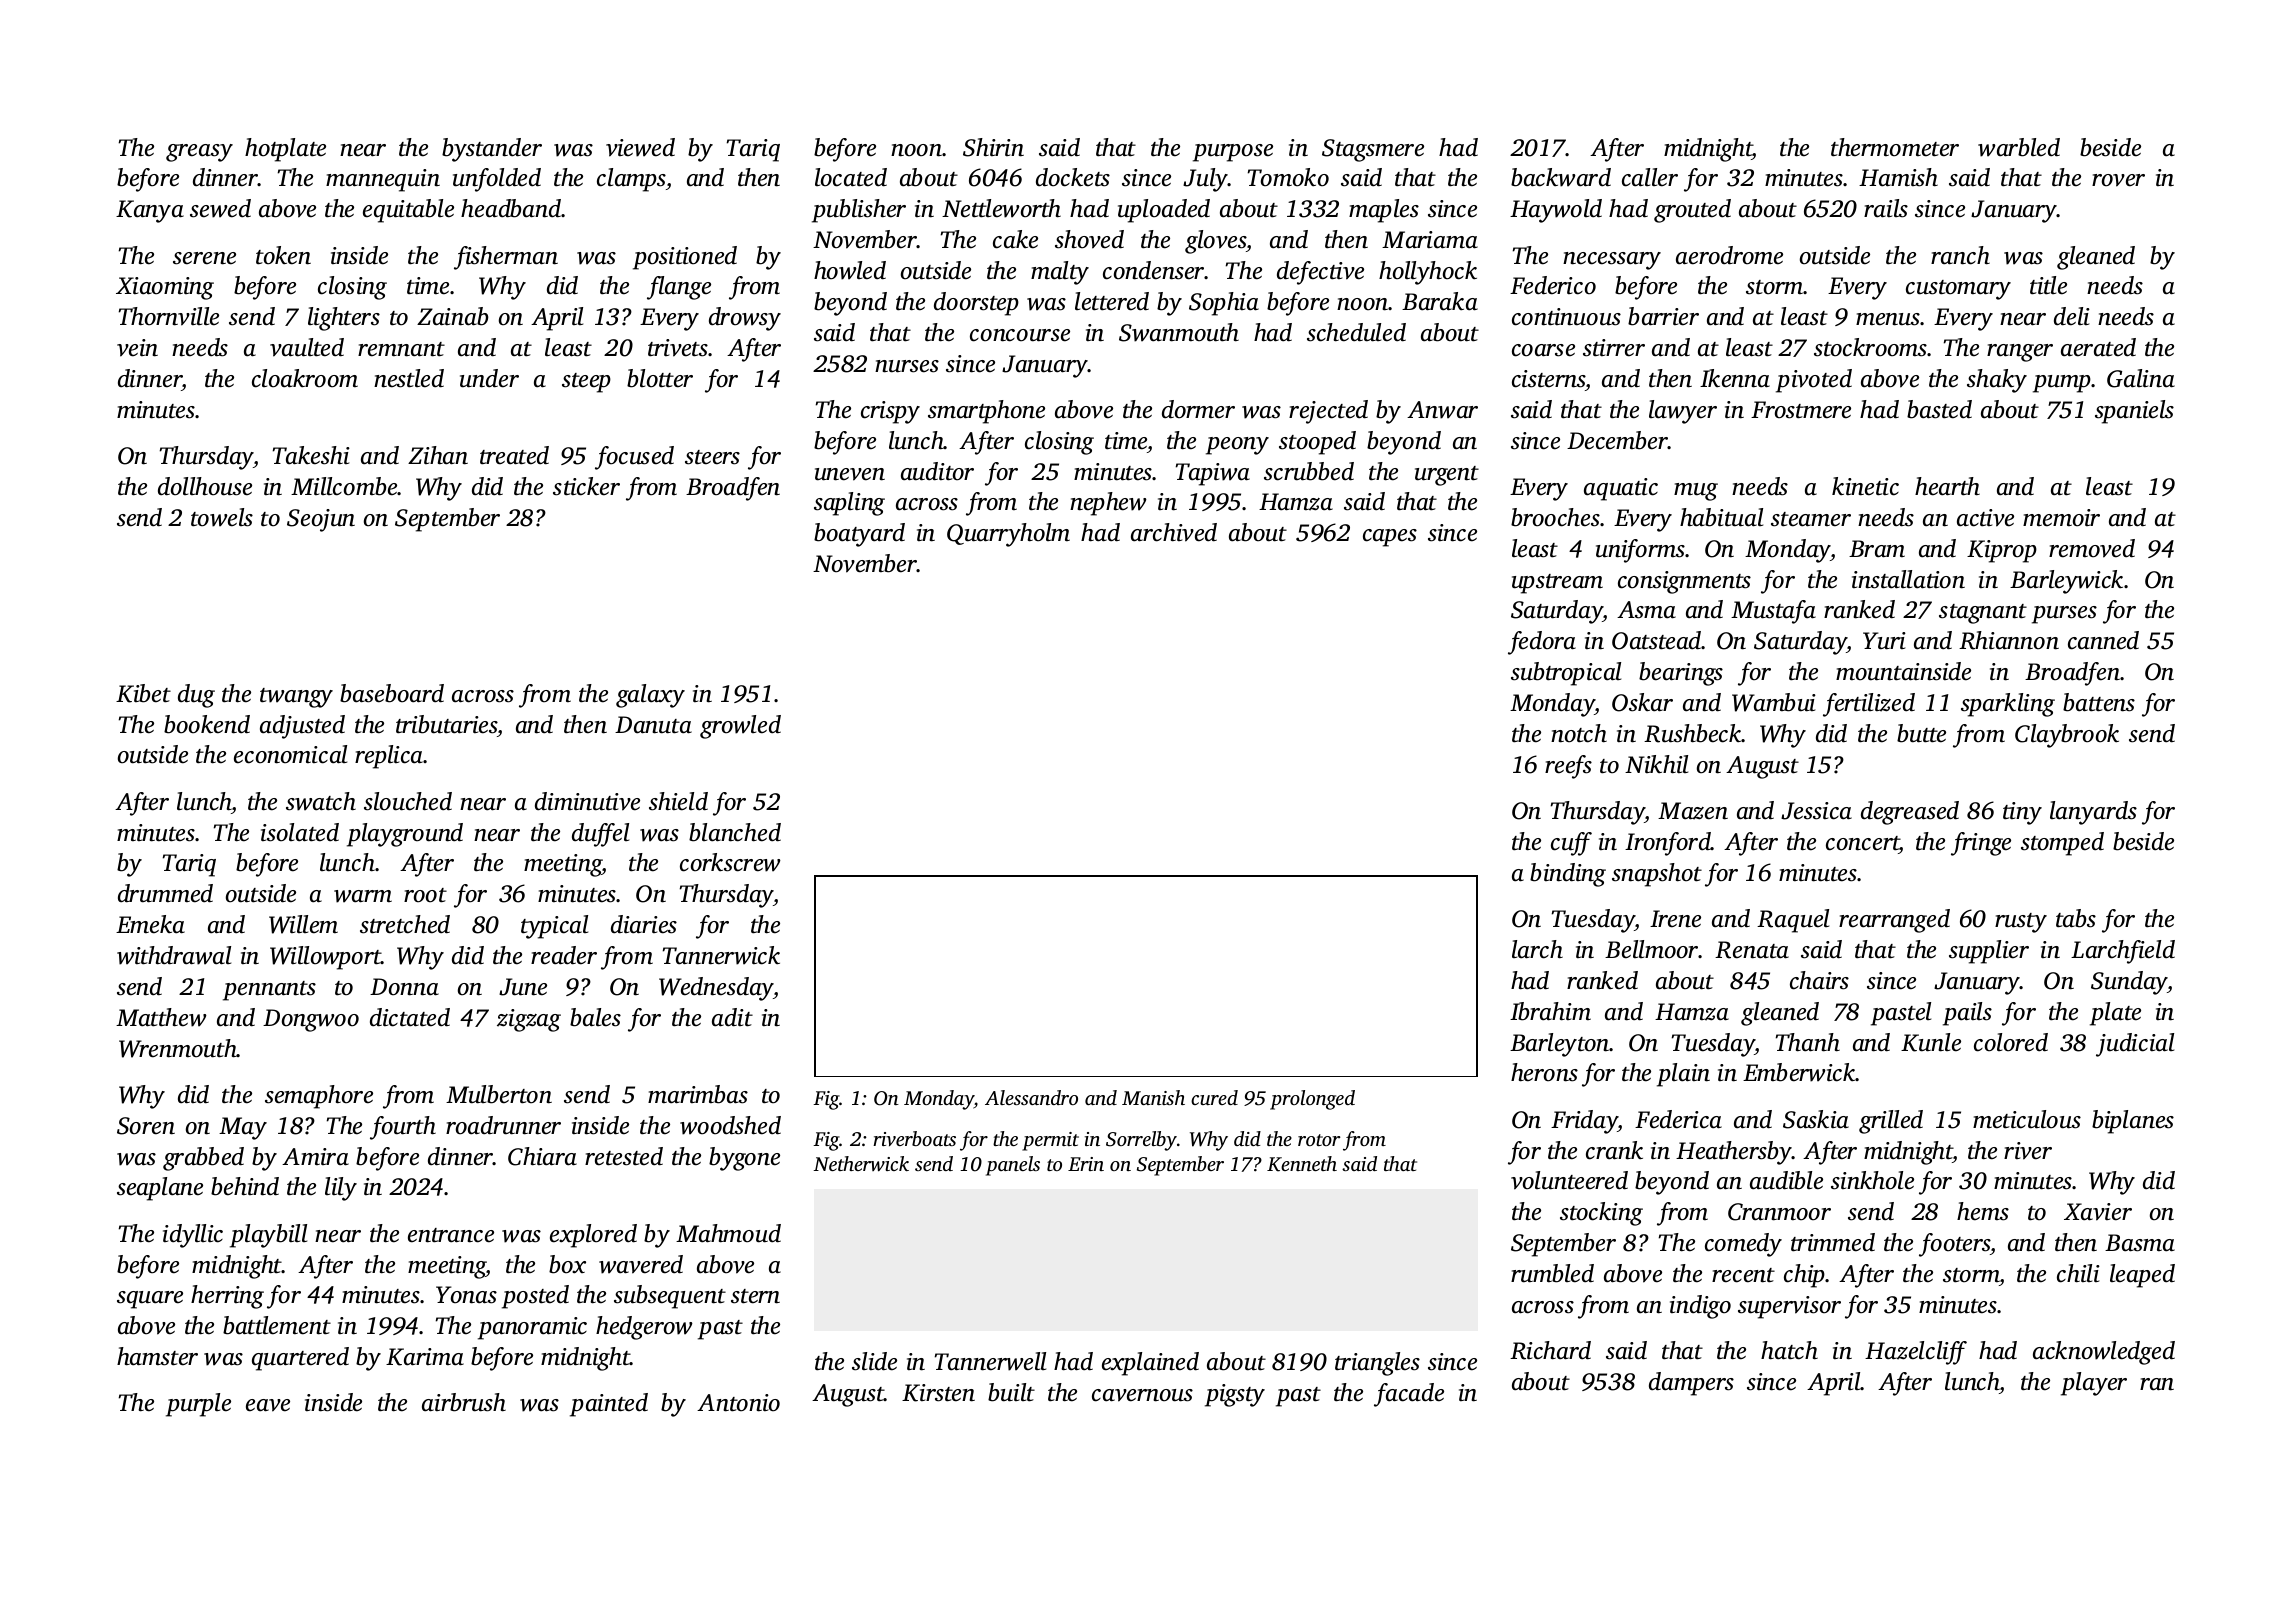 The image size is (2292, 1620). I want to click on Zainab, so click(453, 316).
